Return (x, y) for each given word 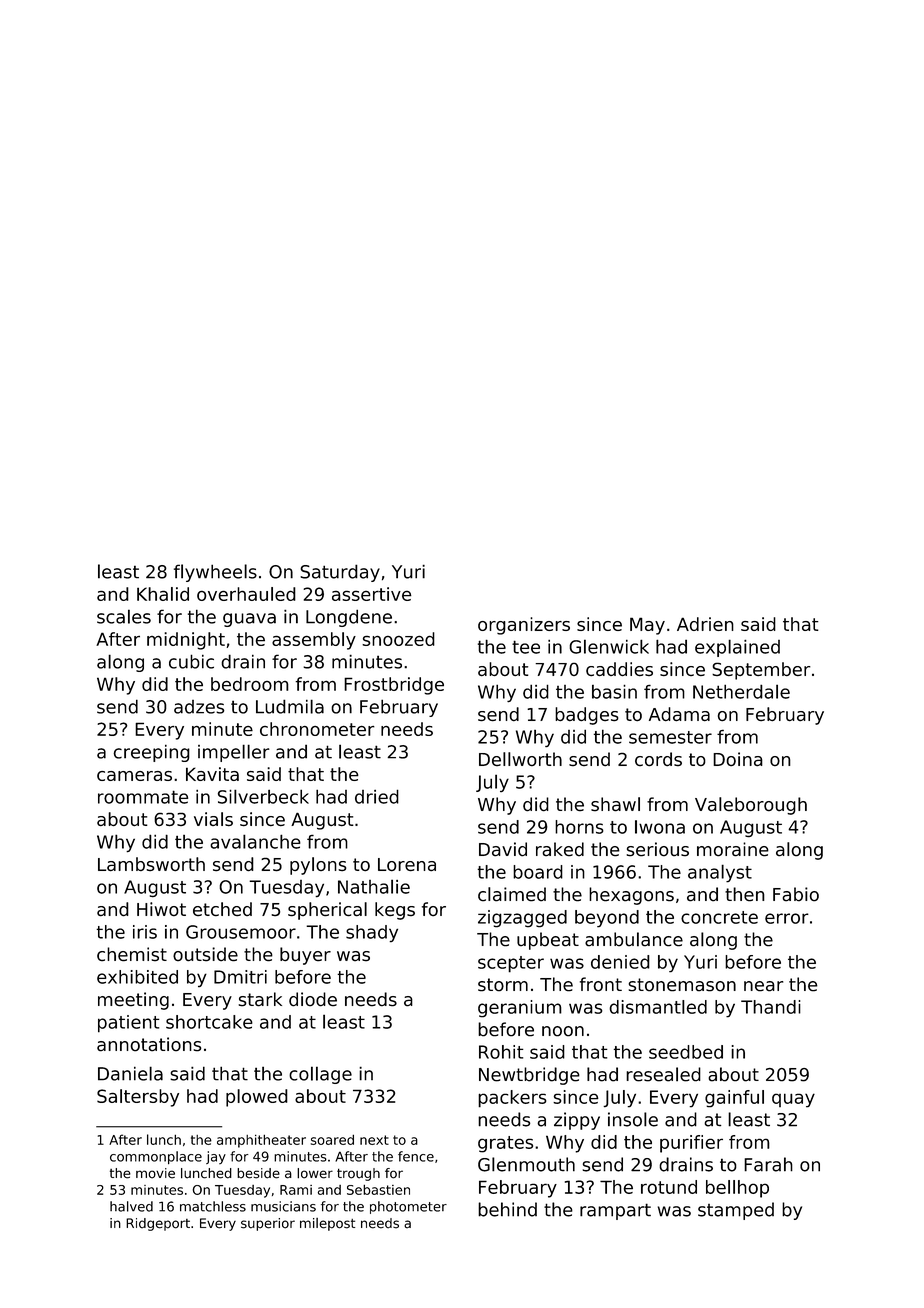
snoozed (398, 639)
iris (145, 932)
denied (620, 962)
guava (249, 620)
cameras (134, 776)
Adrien (705, 624)
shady (372, 933)
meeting (133, 1001)
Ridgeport (158, 1224)
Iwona (660, 827)
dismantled (658, 1007)
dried (377, 796)
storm (503, 985)
